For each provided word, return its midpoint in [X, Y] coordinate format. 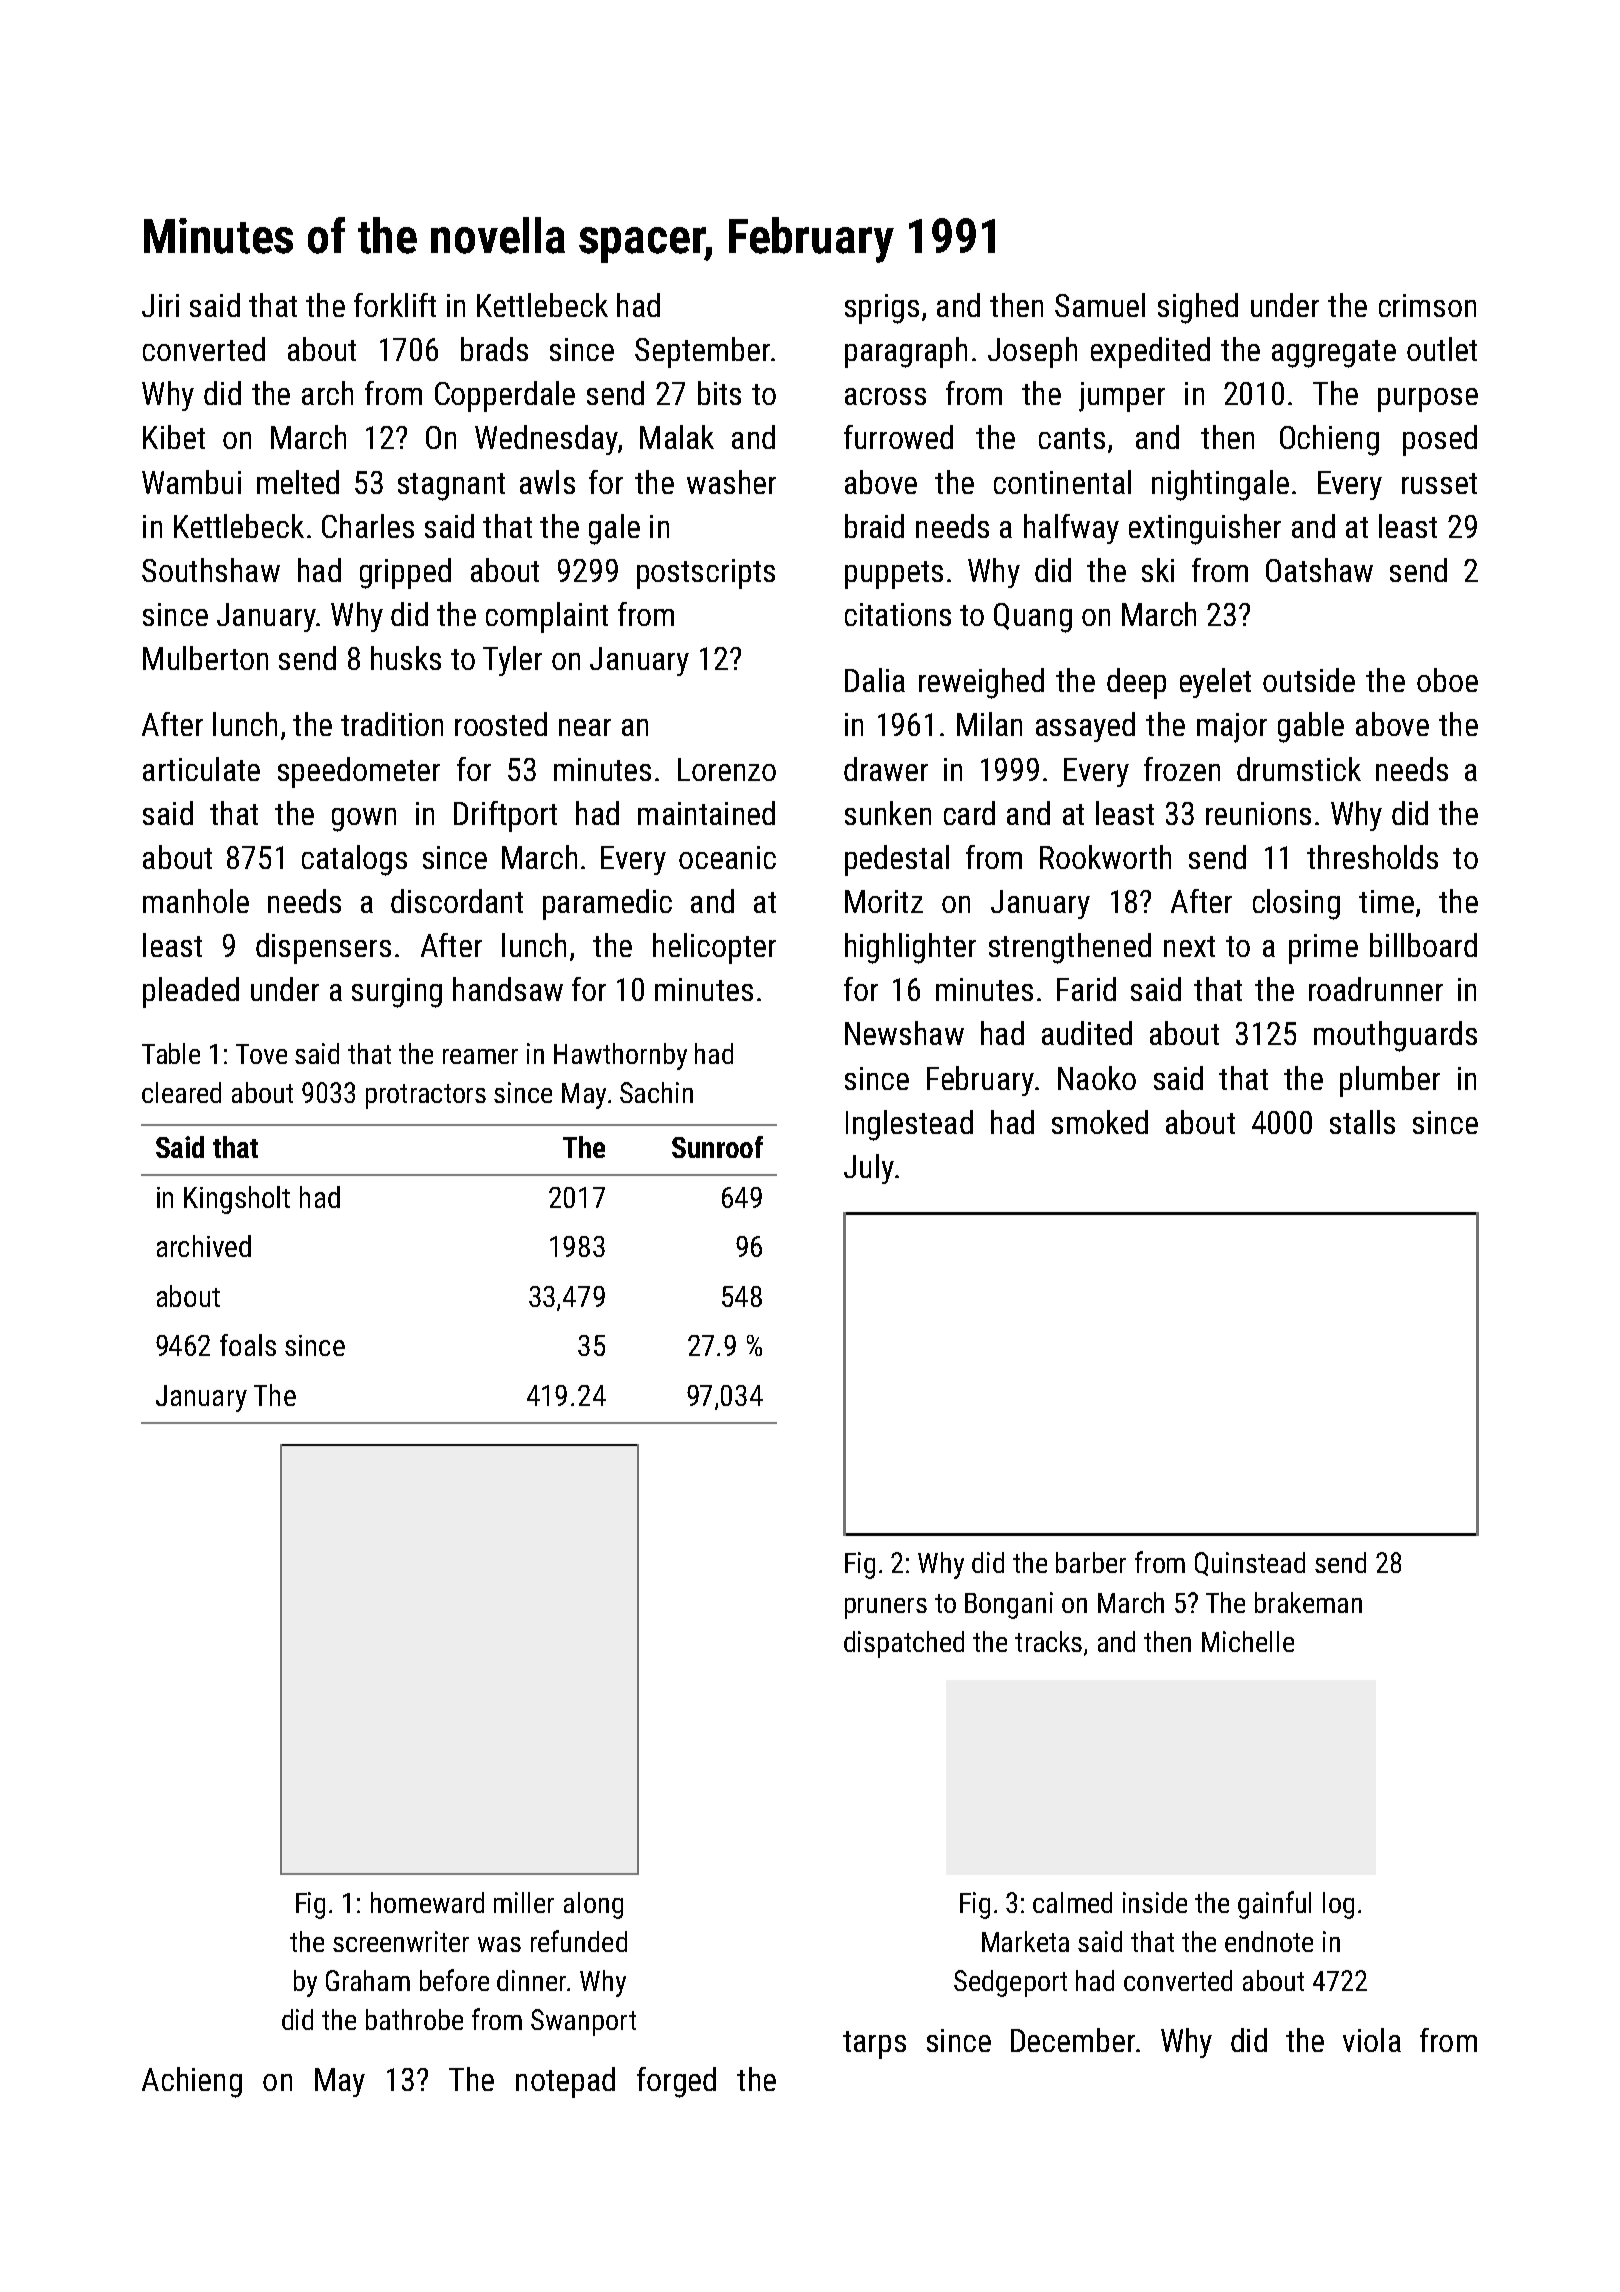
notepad [565, 2082]
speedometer [359, 772]
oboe [1447, 680]
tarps [874, 2045]
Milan [989, 724]
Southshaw [211, 570]
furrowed [898, 437]
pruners [886, 1608]
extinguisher [1205, 529]
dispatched [904, 1644]
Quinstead [1250, 1564]
